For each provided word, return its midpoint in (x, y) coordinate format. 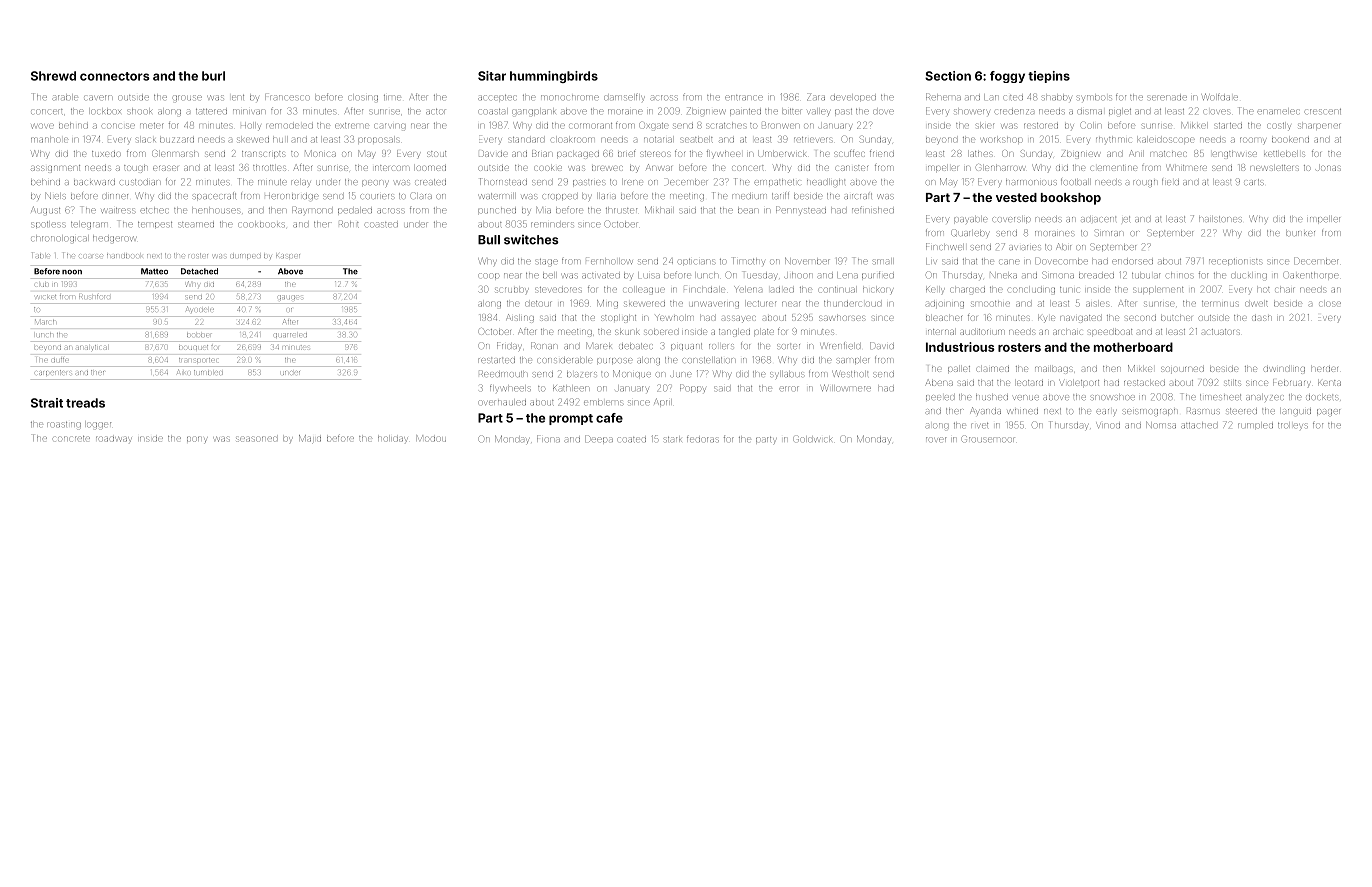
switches (531, 240)
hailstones (1220, 219)
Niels (55, 195)
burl (213, 76)
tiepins (1049, 77)
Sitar (492, 76)
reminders (552, 224)
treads (85, 403)
